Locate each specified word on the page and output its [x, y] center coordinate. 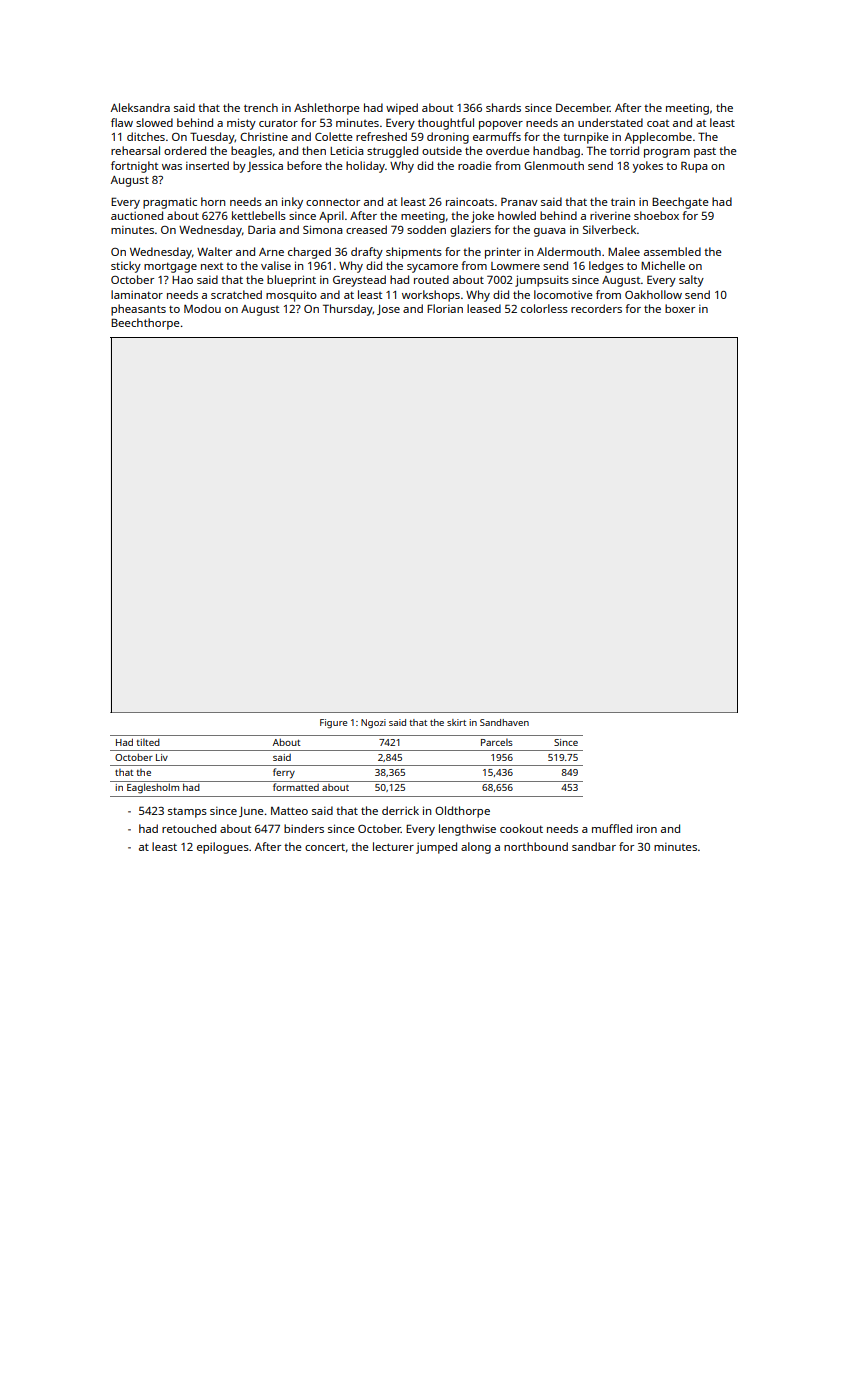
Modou [202, 308]
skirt [456, 722]
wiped [402, 109]
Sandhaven [504, 722]
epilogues [223, 848]
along [476, 848]
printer [503, 253]
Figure [333, 723]
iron [647, 828]
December [583, 107]
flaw [122, 122]
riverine [610, 216]
